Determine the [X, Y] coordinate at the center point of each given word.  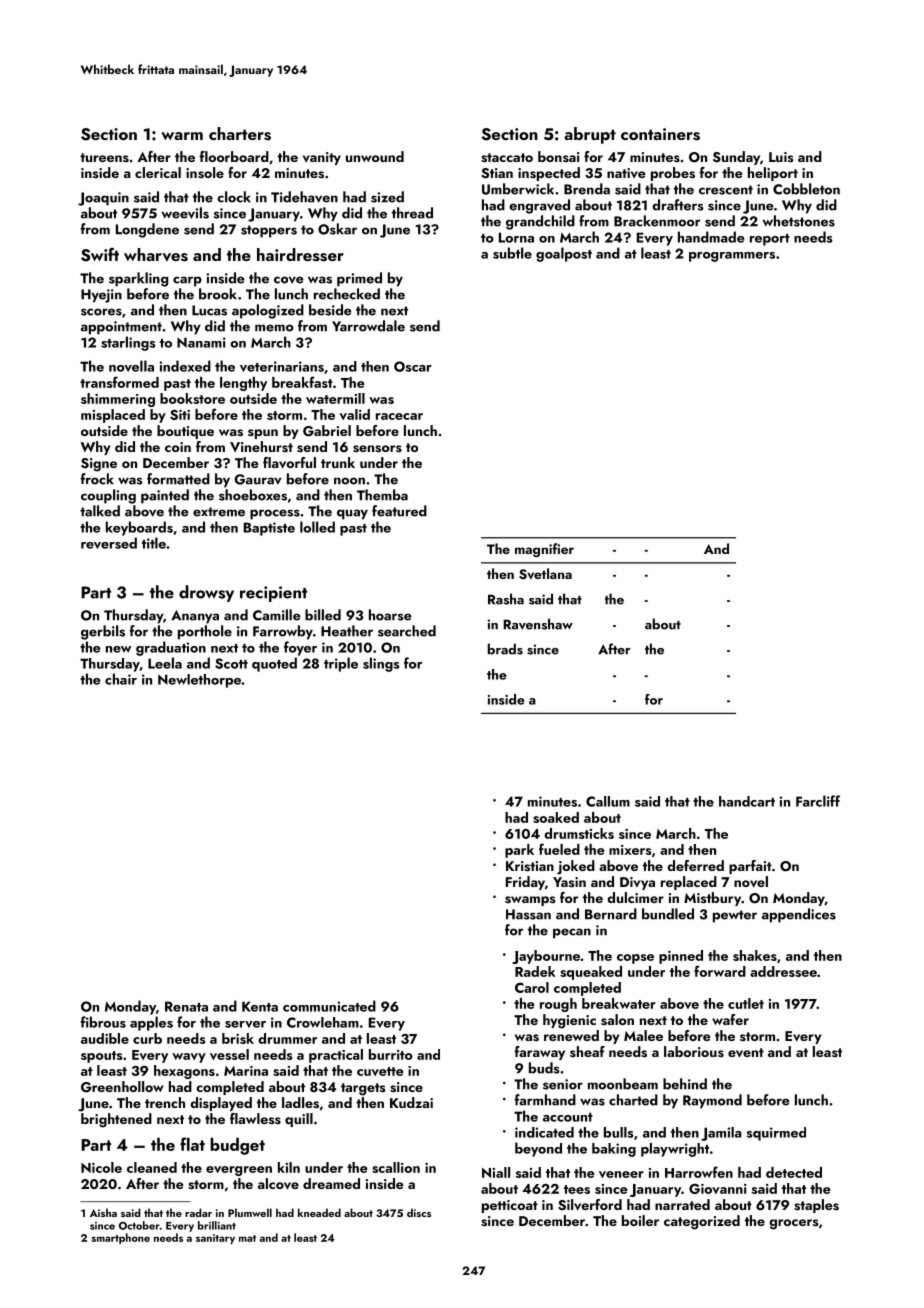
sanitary [215, 1239]
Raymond [712, 1101]
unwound [375, 156]
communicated [329, 1006]
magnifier [544, 550]
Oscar [413, 366]
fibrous [103, 1022]
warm [182, 136]
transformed [119, 382]
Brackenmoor [657, 221]
